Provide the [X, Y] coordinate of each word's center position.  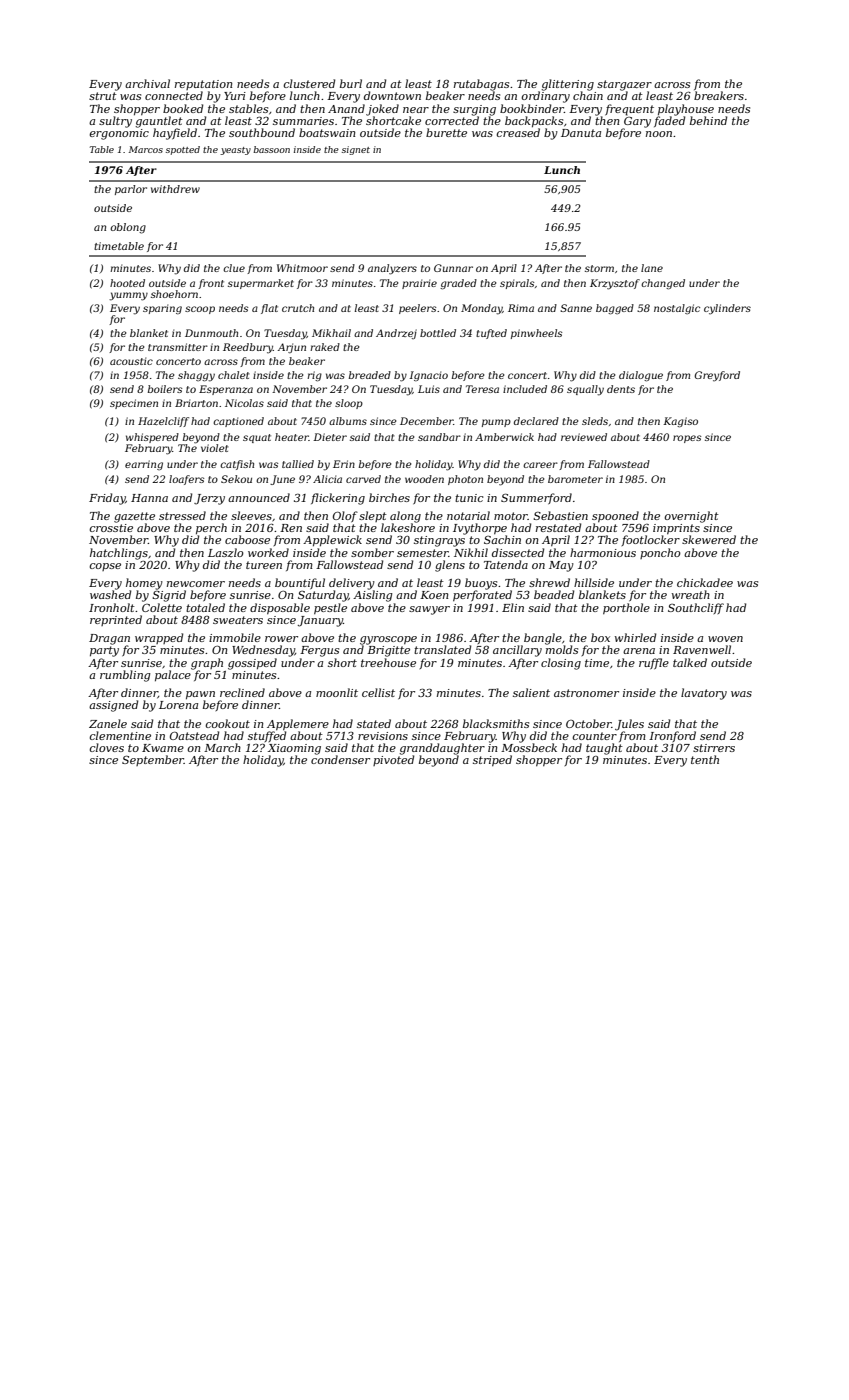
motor [511, 516]
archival [147, 83]
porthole [626, 608]
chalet [234, 375]
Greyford [717, 376]
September [153, 760]
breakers [719, 95]
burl [351, 83]
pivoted [393, 760]
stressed [182, 515]
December [427, 421]
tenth [705, 759]
